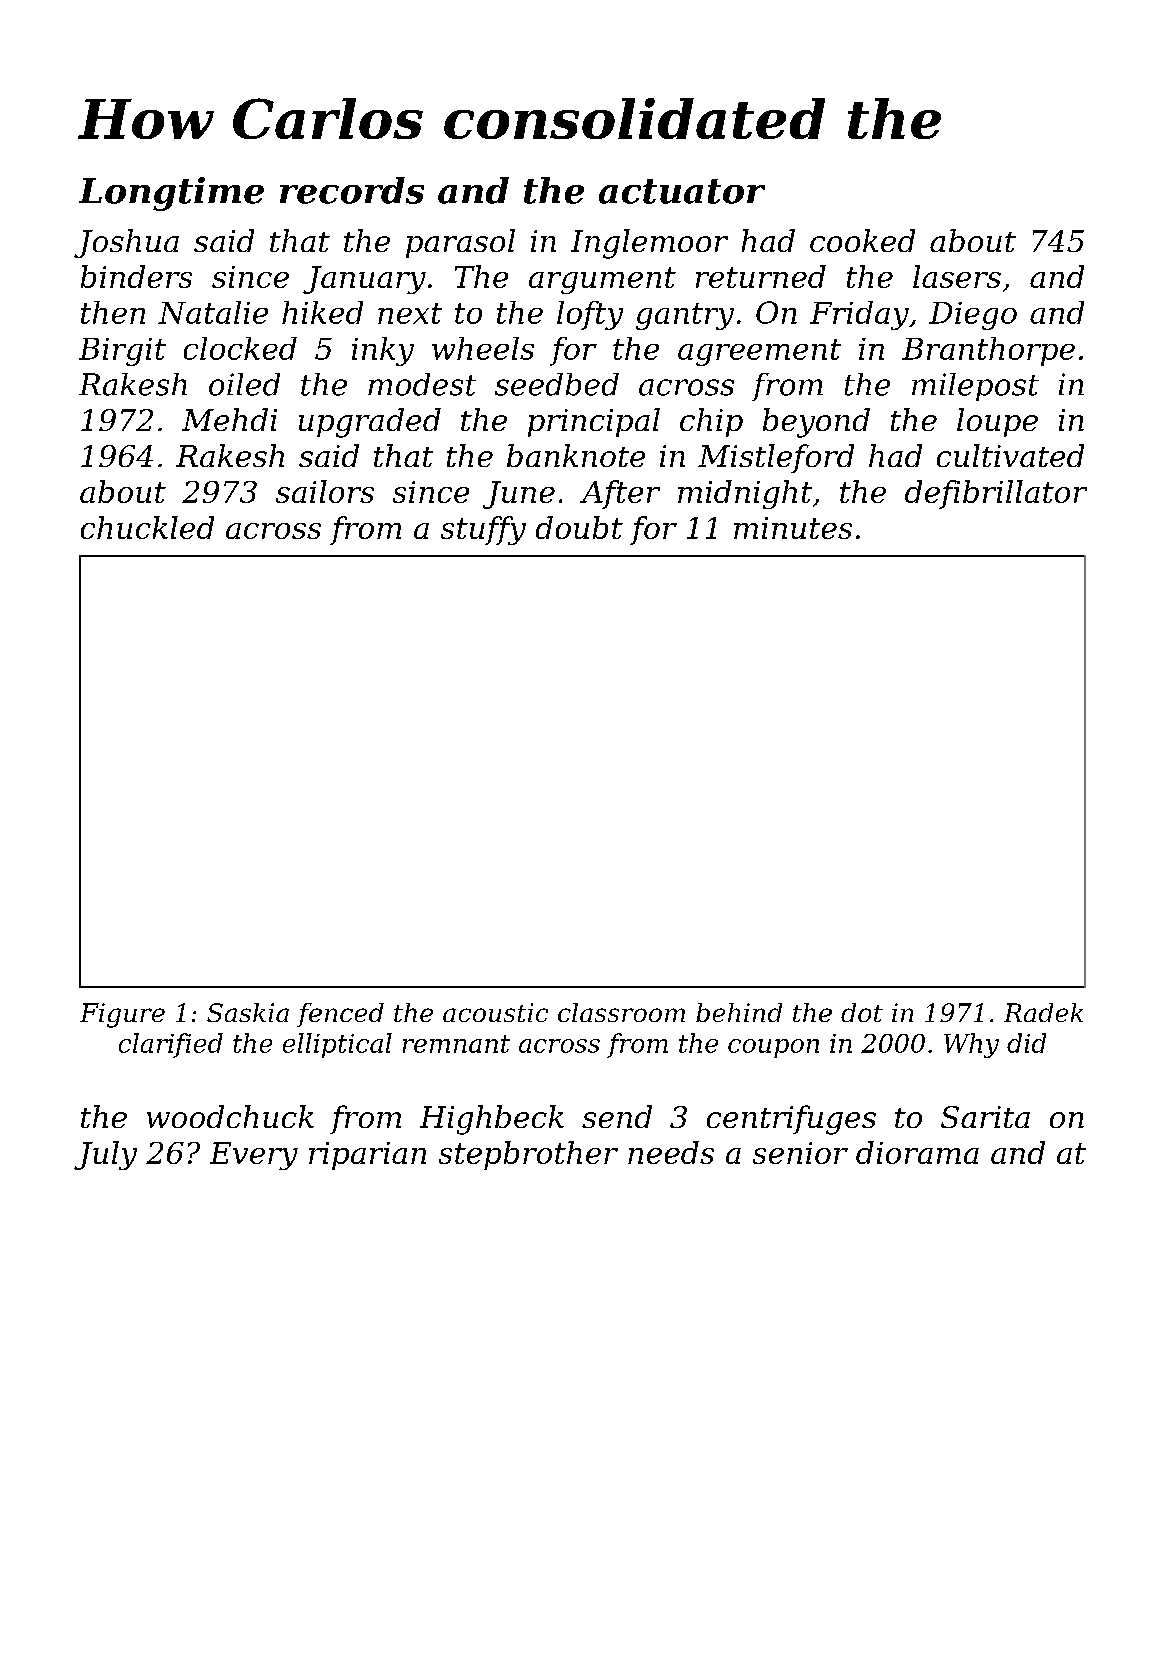  I want to click on Longtime, so click(171, 194).
